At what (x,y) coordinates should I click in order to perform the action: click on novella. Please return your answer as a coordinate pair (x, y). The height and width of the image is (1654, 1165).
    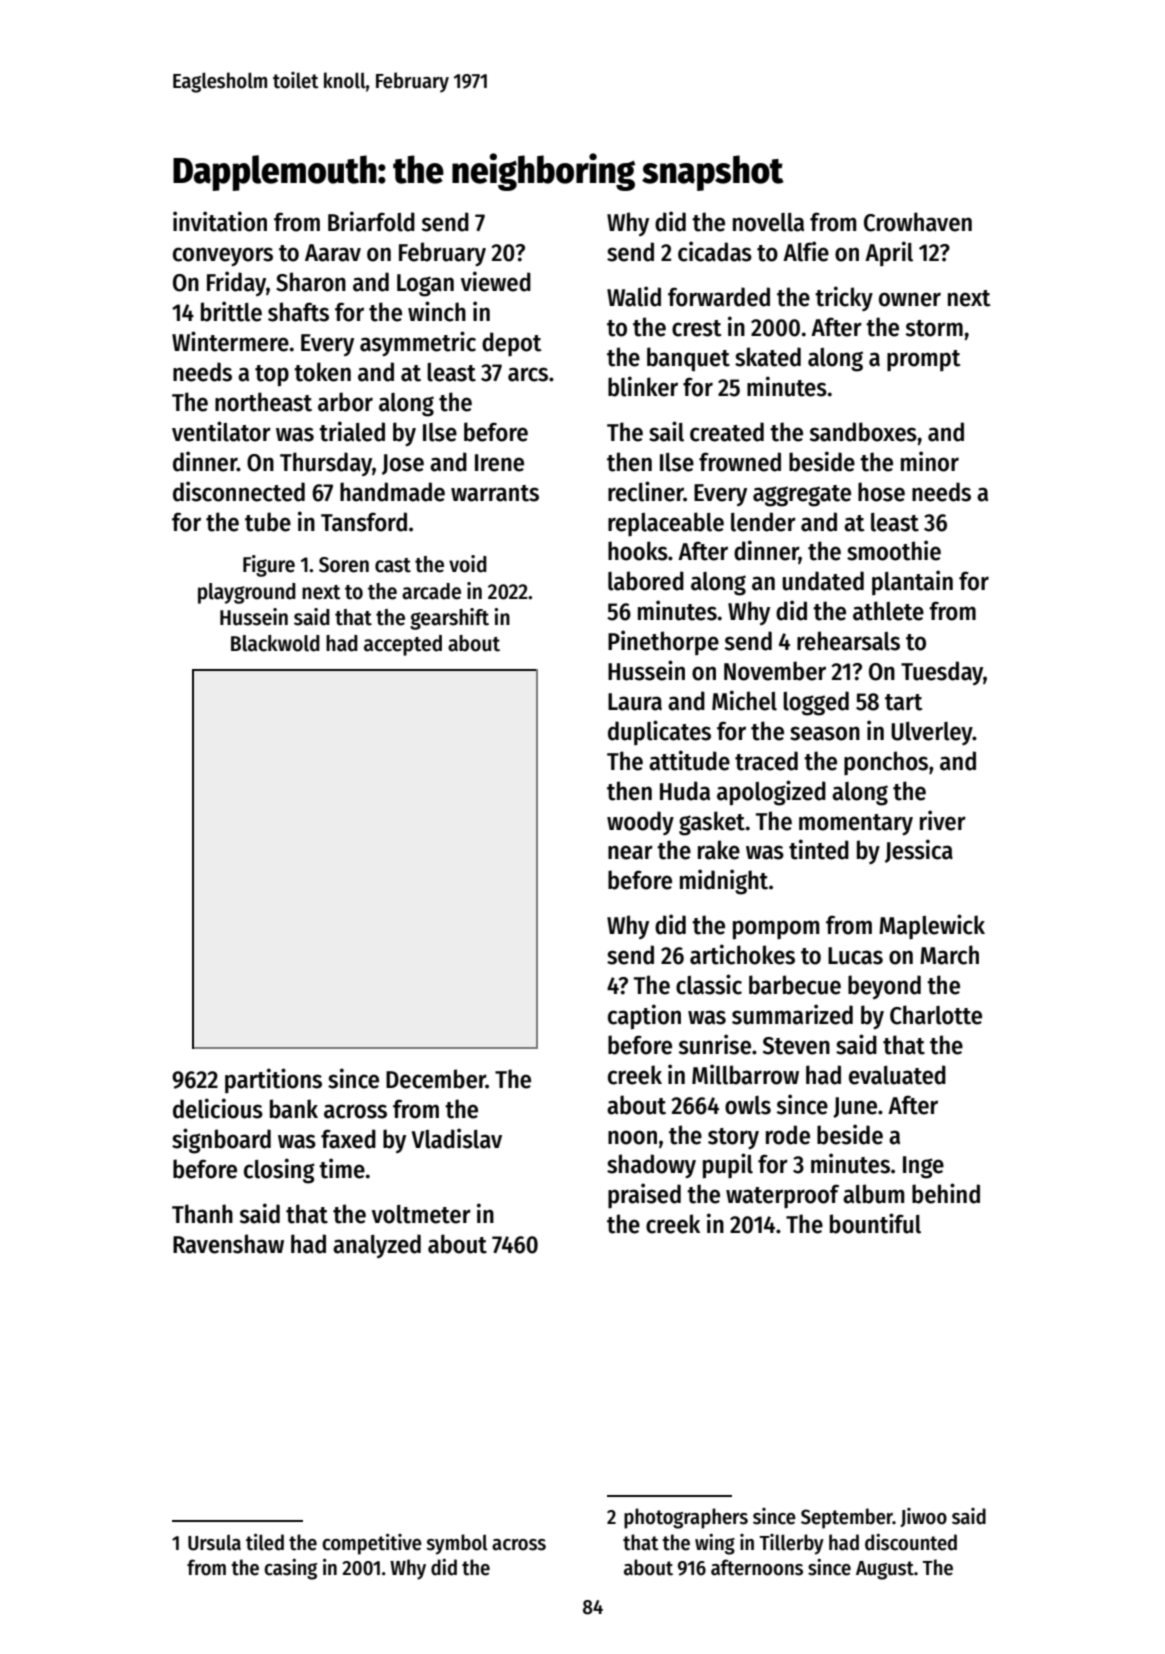
    Looking at the image, I should click on (768, 222).
